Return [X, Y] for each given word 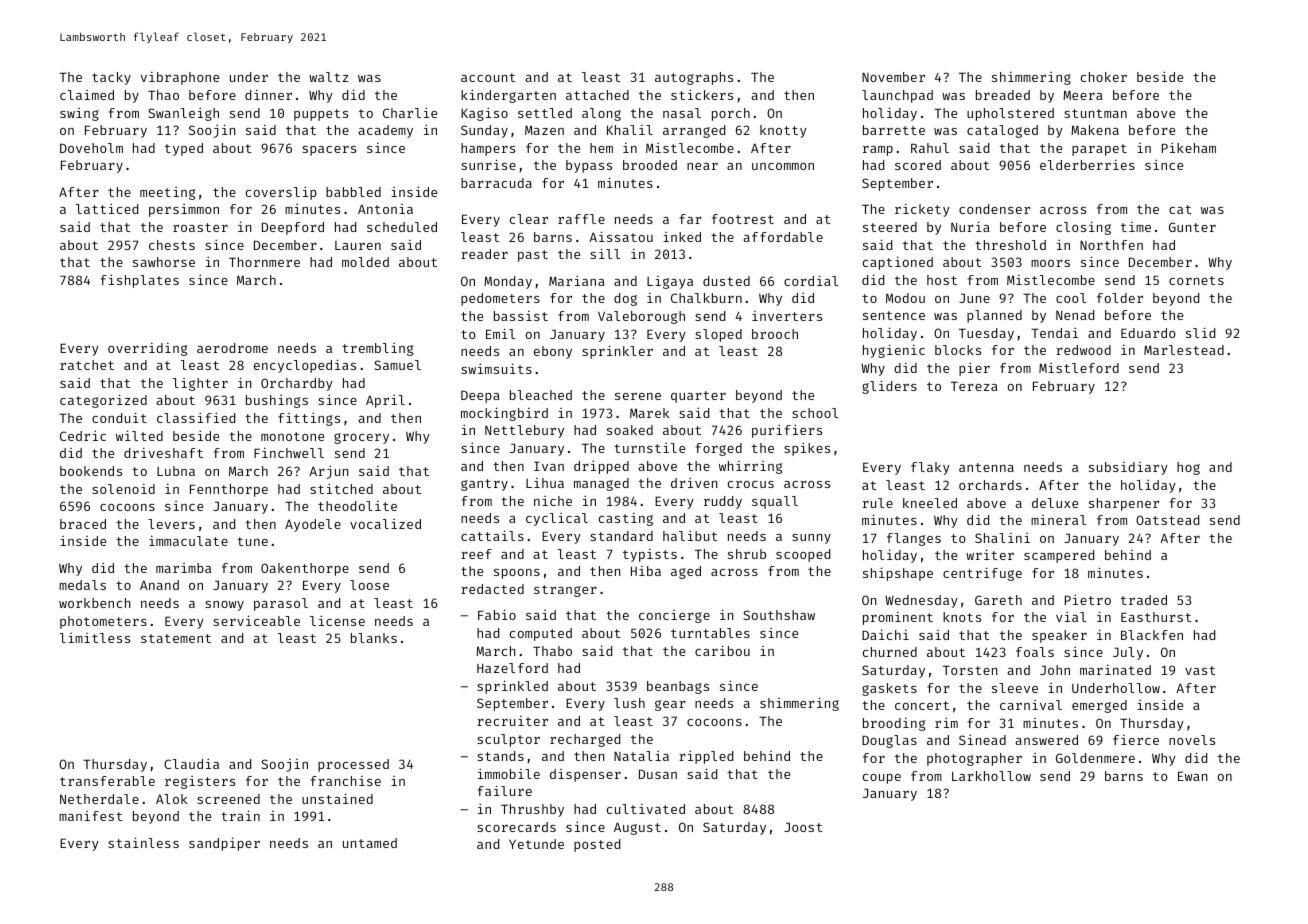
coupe [882, 779]
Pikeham [1189, 147]
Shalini [1002, 538]
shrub [747, 554]
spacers [329, 151]
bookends [91, 471]
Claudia [191, 763]
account [488, 77]
